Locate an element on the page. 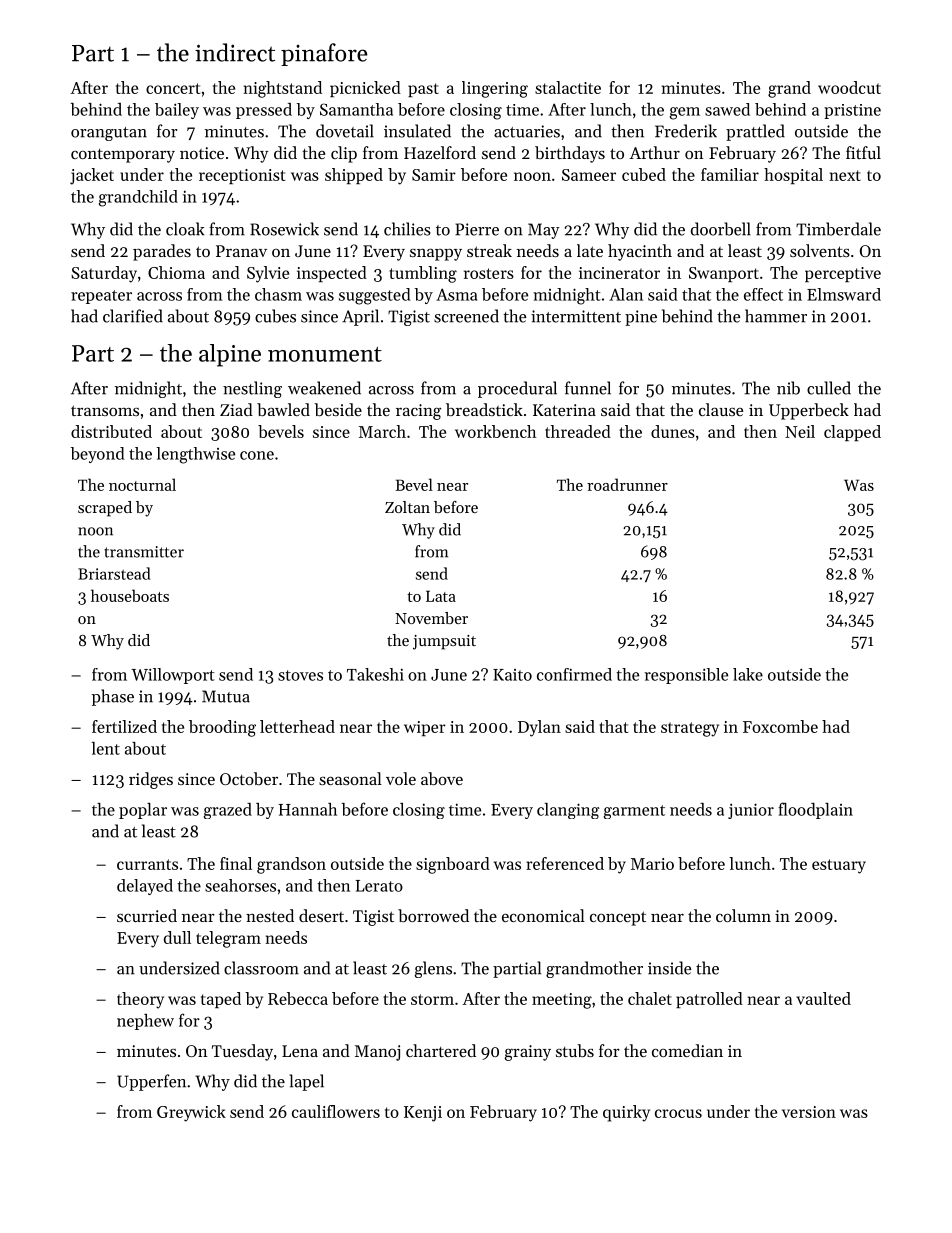 The height and width of the page is (1233, 952). lake is located at coordinates (748, 674).
